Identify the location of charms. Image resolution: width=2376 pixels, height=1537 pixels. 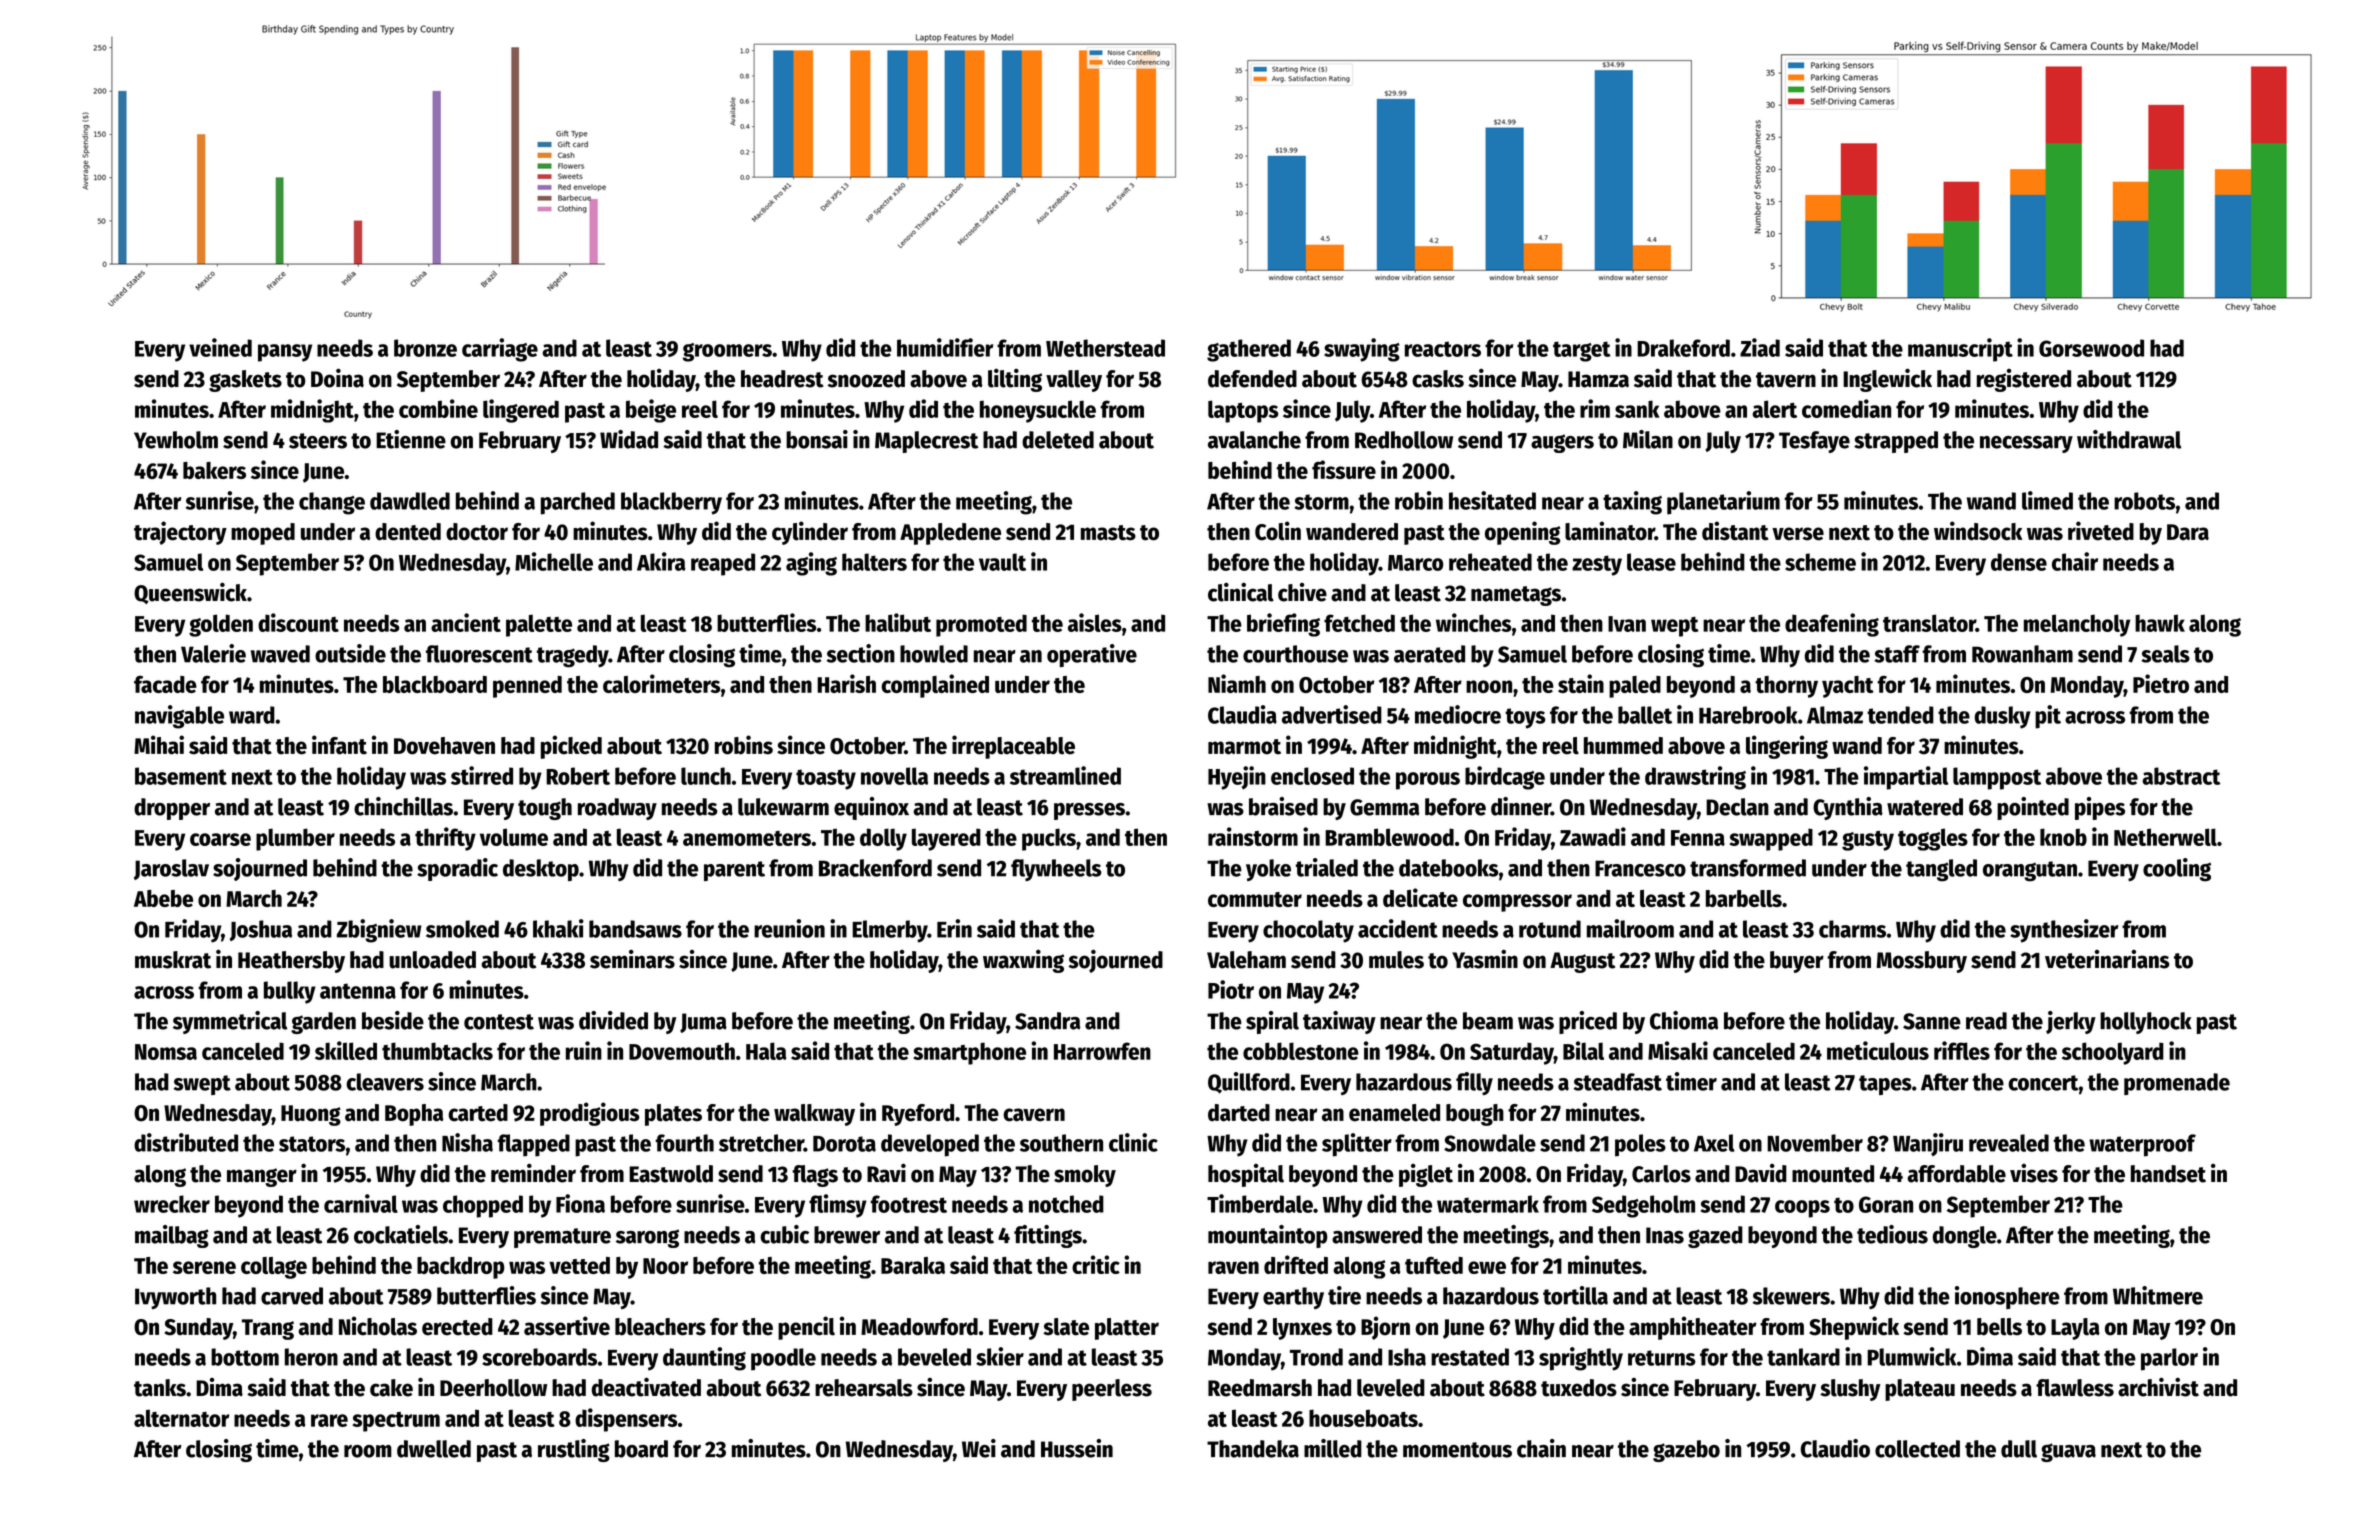
(1852, 929).
